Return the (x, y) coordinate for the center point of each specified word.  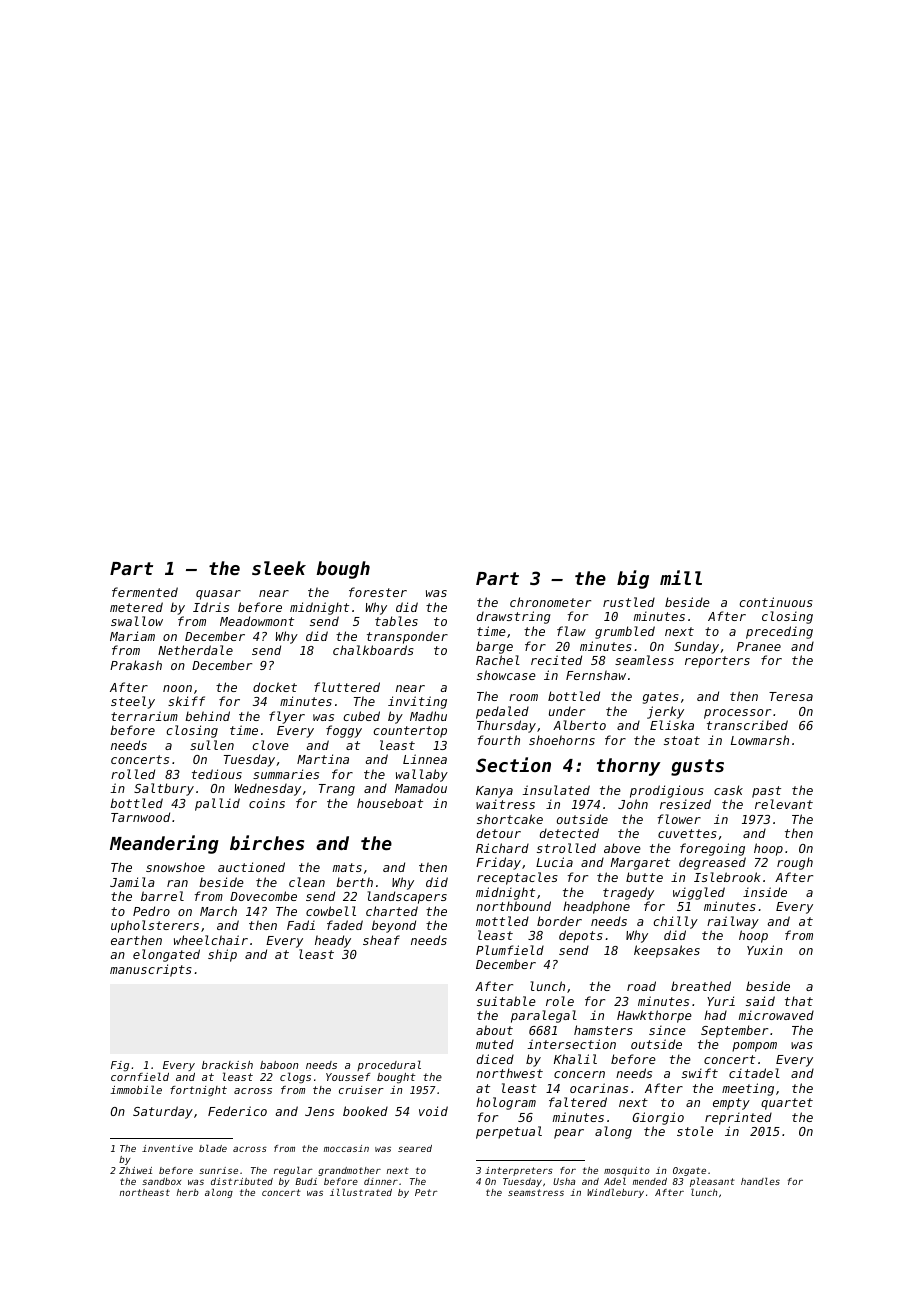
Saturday (163, 1112)
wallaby (422, 775)
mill (681, 577)
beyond (394, 926)
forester (378, 592)
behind (207, 716)
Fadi (301, 925)
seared (415, 1148)
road (641, 986)
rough (795, 863)
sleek (279, 568)
